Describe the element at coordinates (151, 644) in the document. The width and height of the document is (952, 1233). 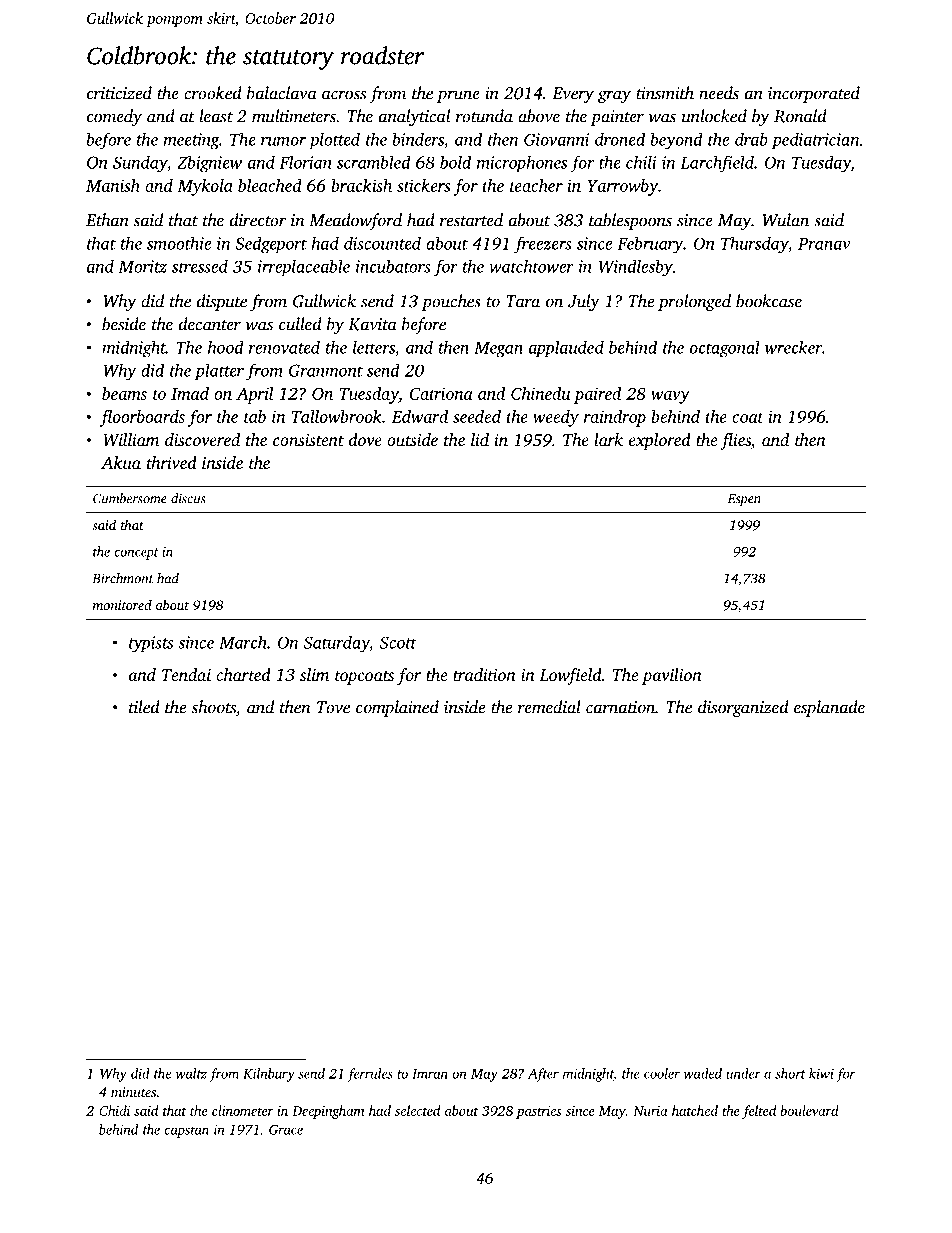
I see `typists` at that location.
